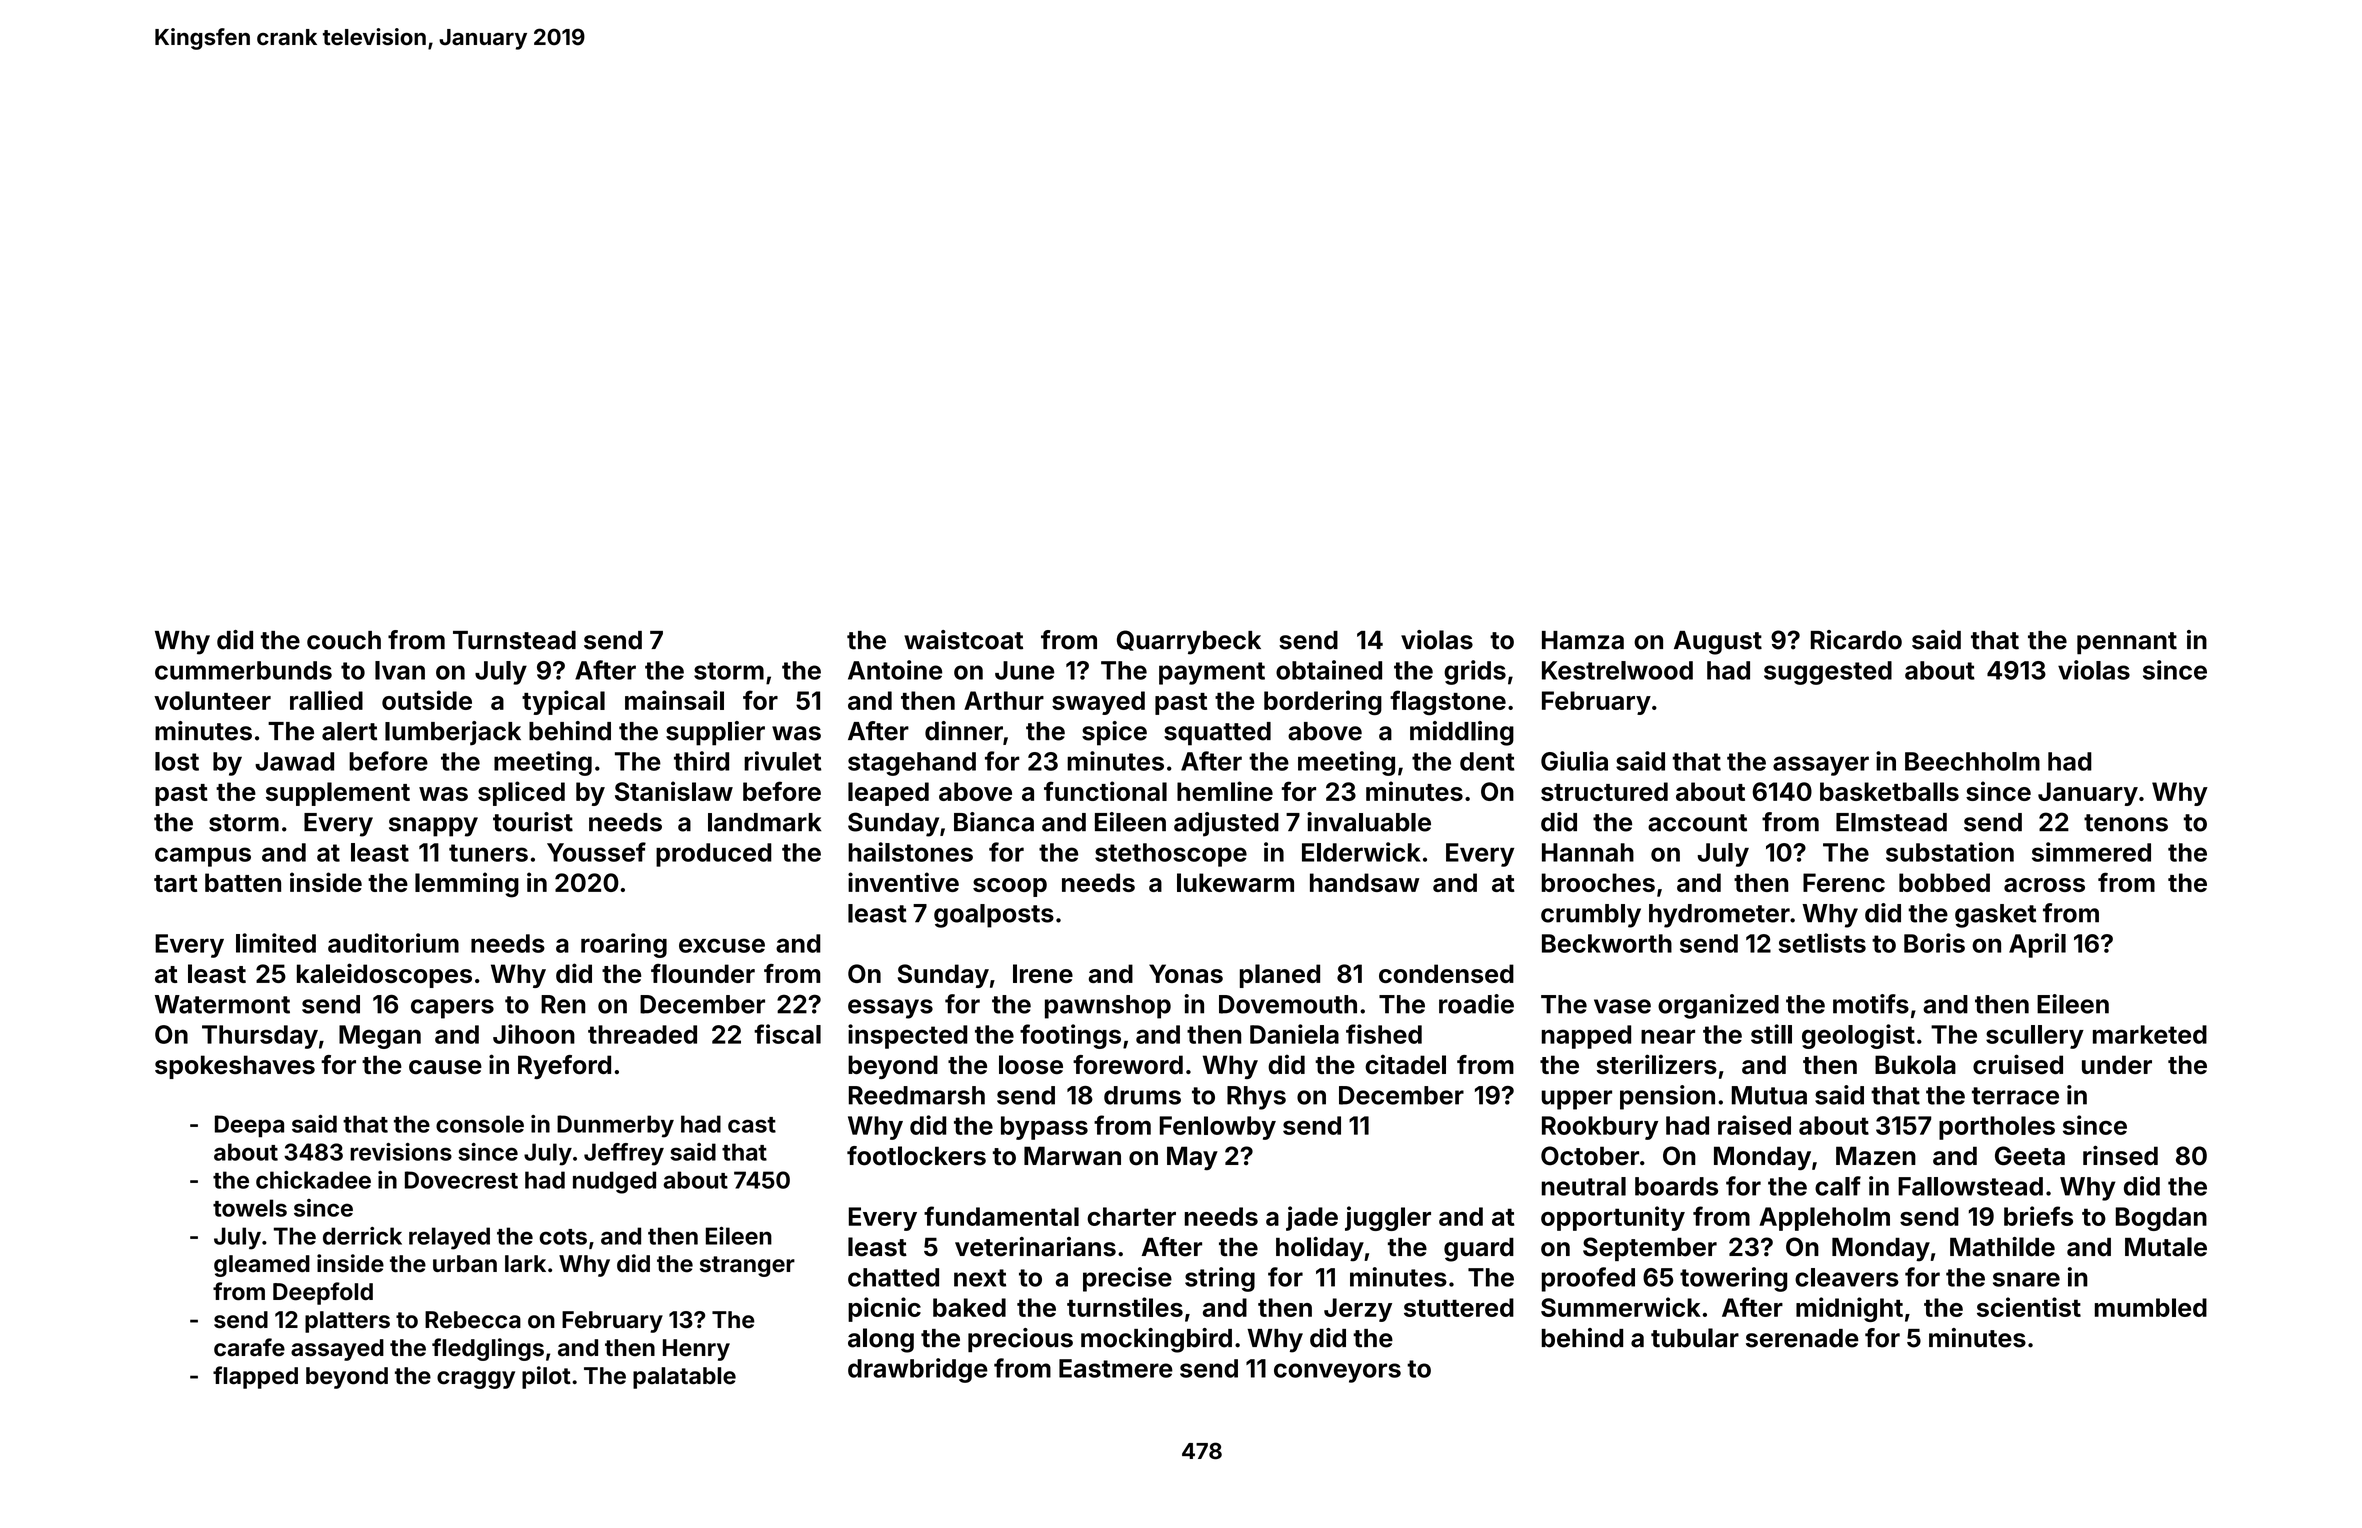  I want to click on Yonas, so click(1186, 973).
